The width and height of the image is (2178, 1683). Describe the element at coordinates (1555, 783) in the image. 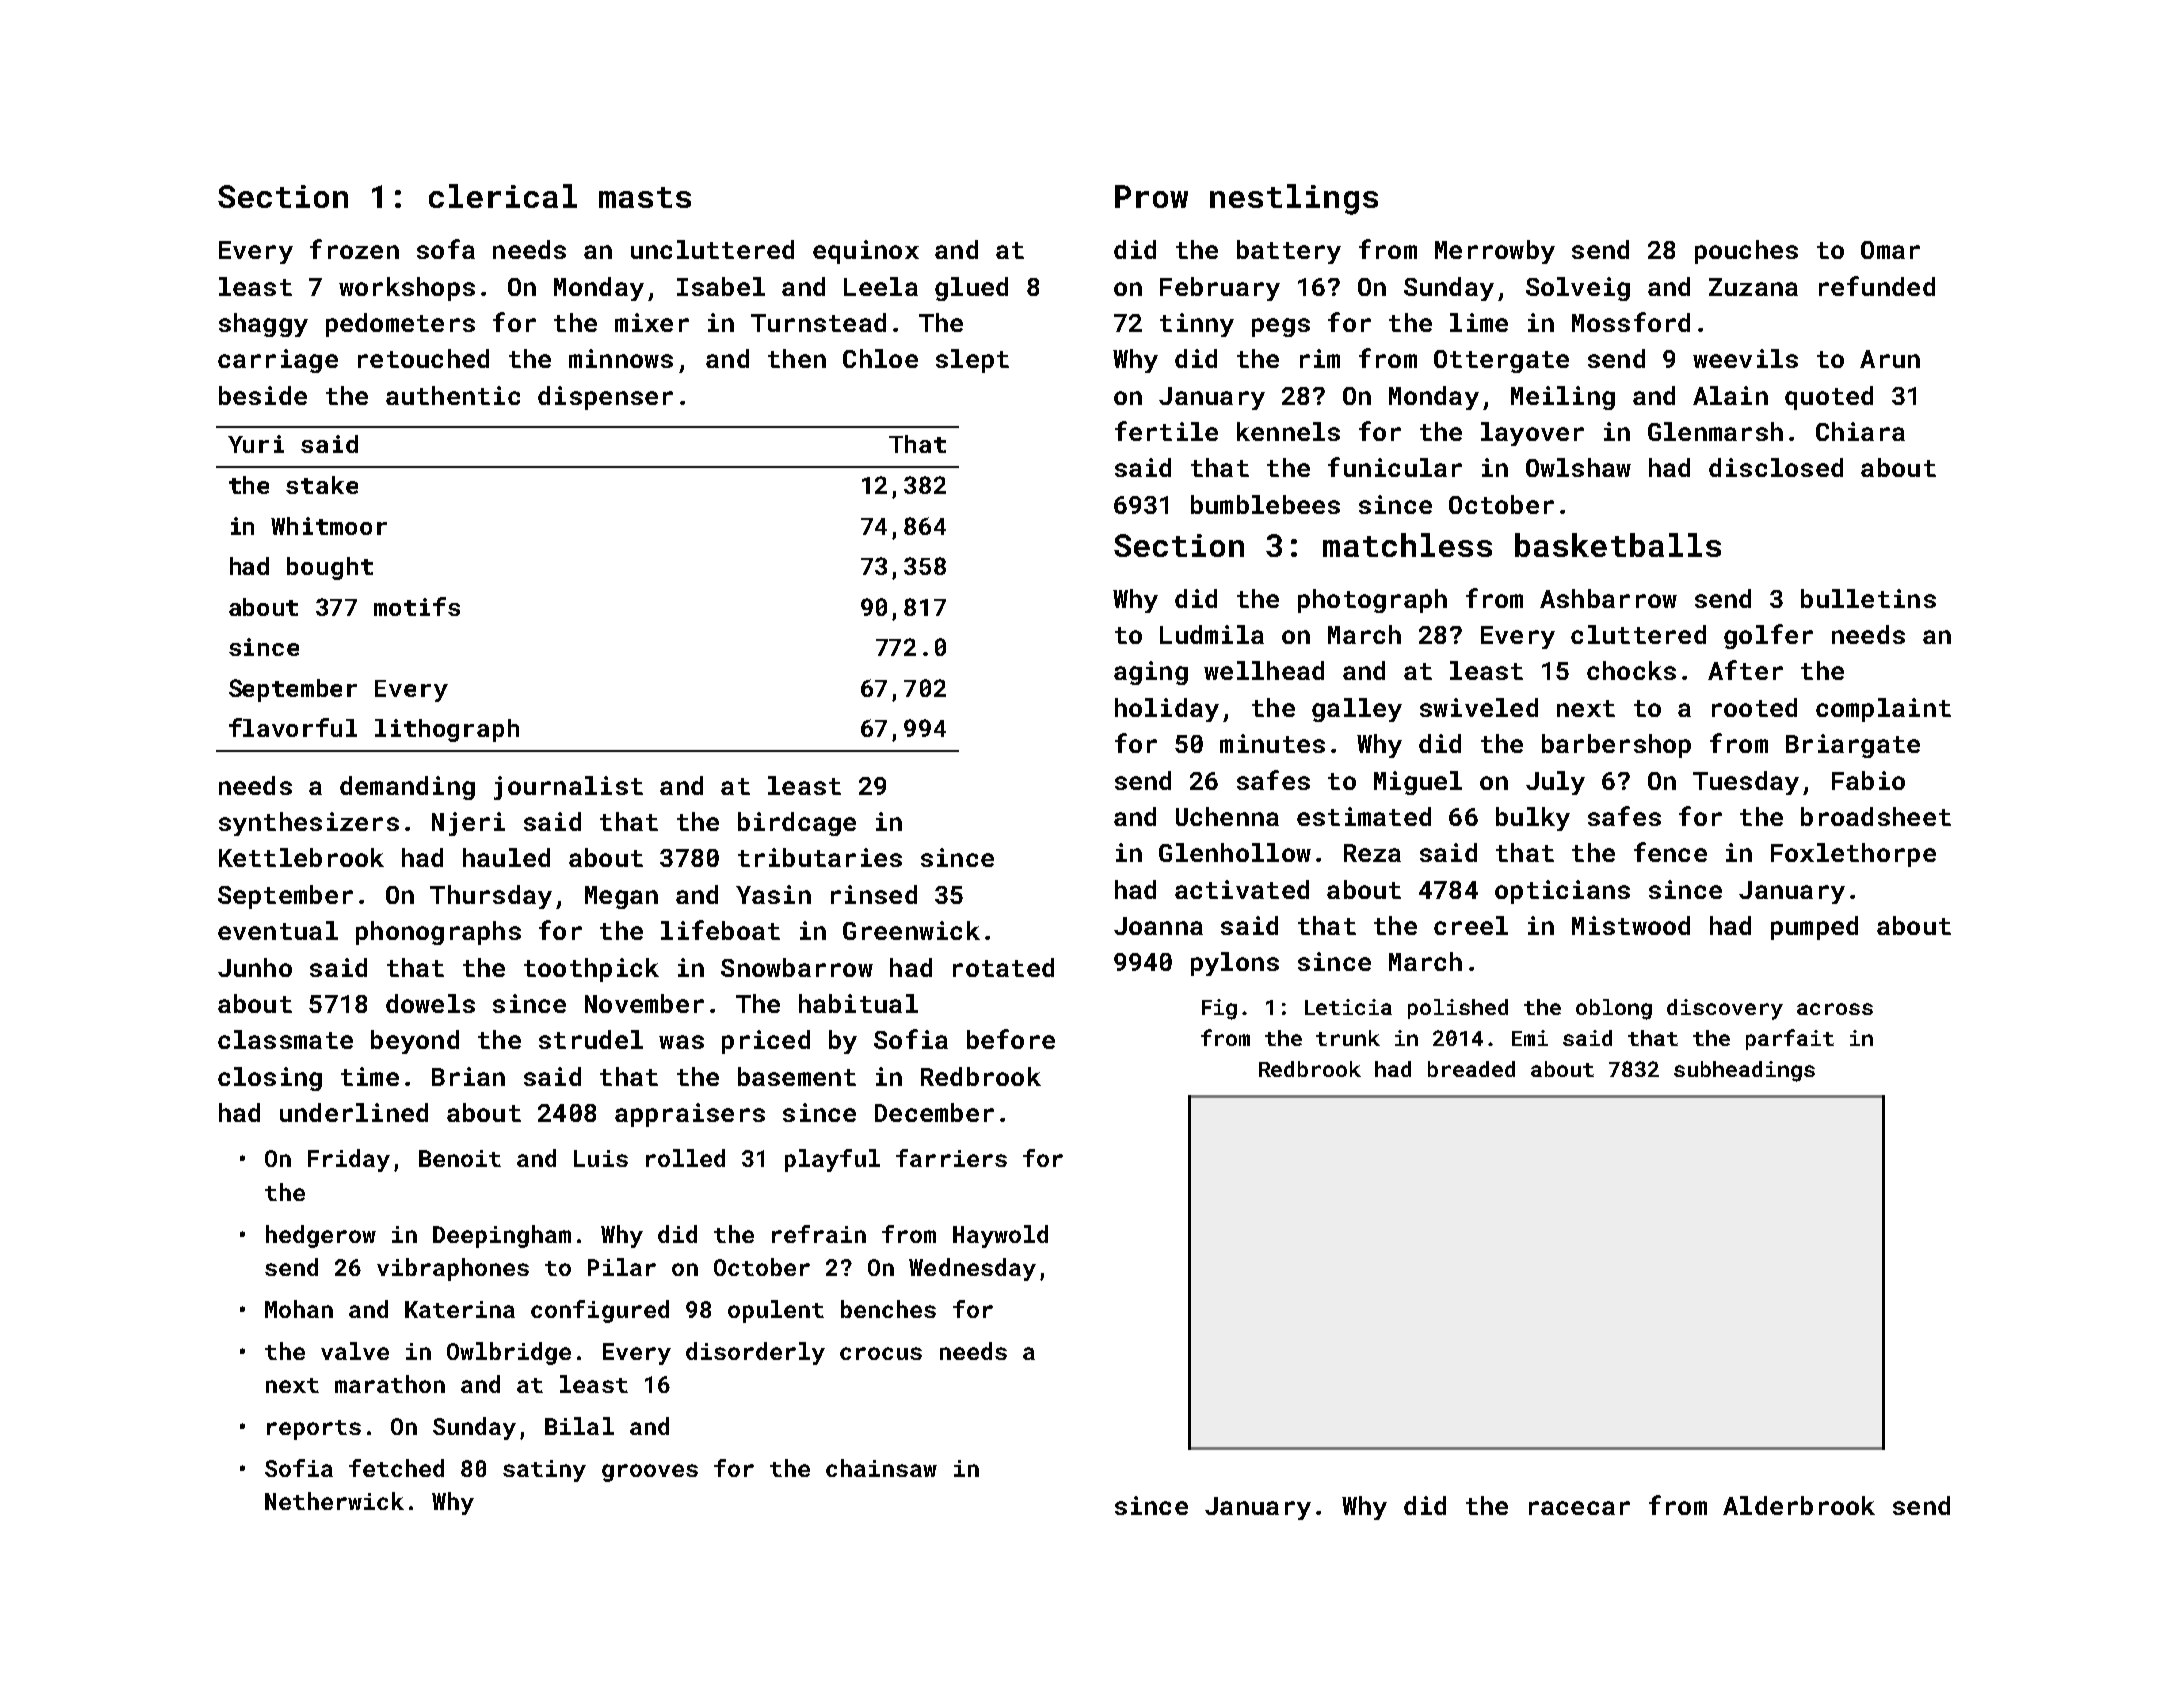

I see `July` at that location.
